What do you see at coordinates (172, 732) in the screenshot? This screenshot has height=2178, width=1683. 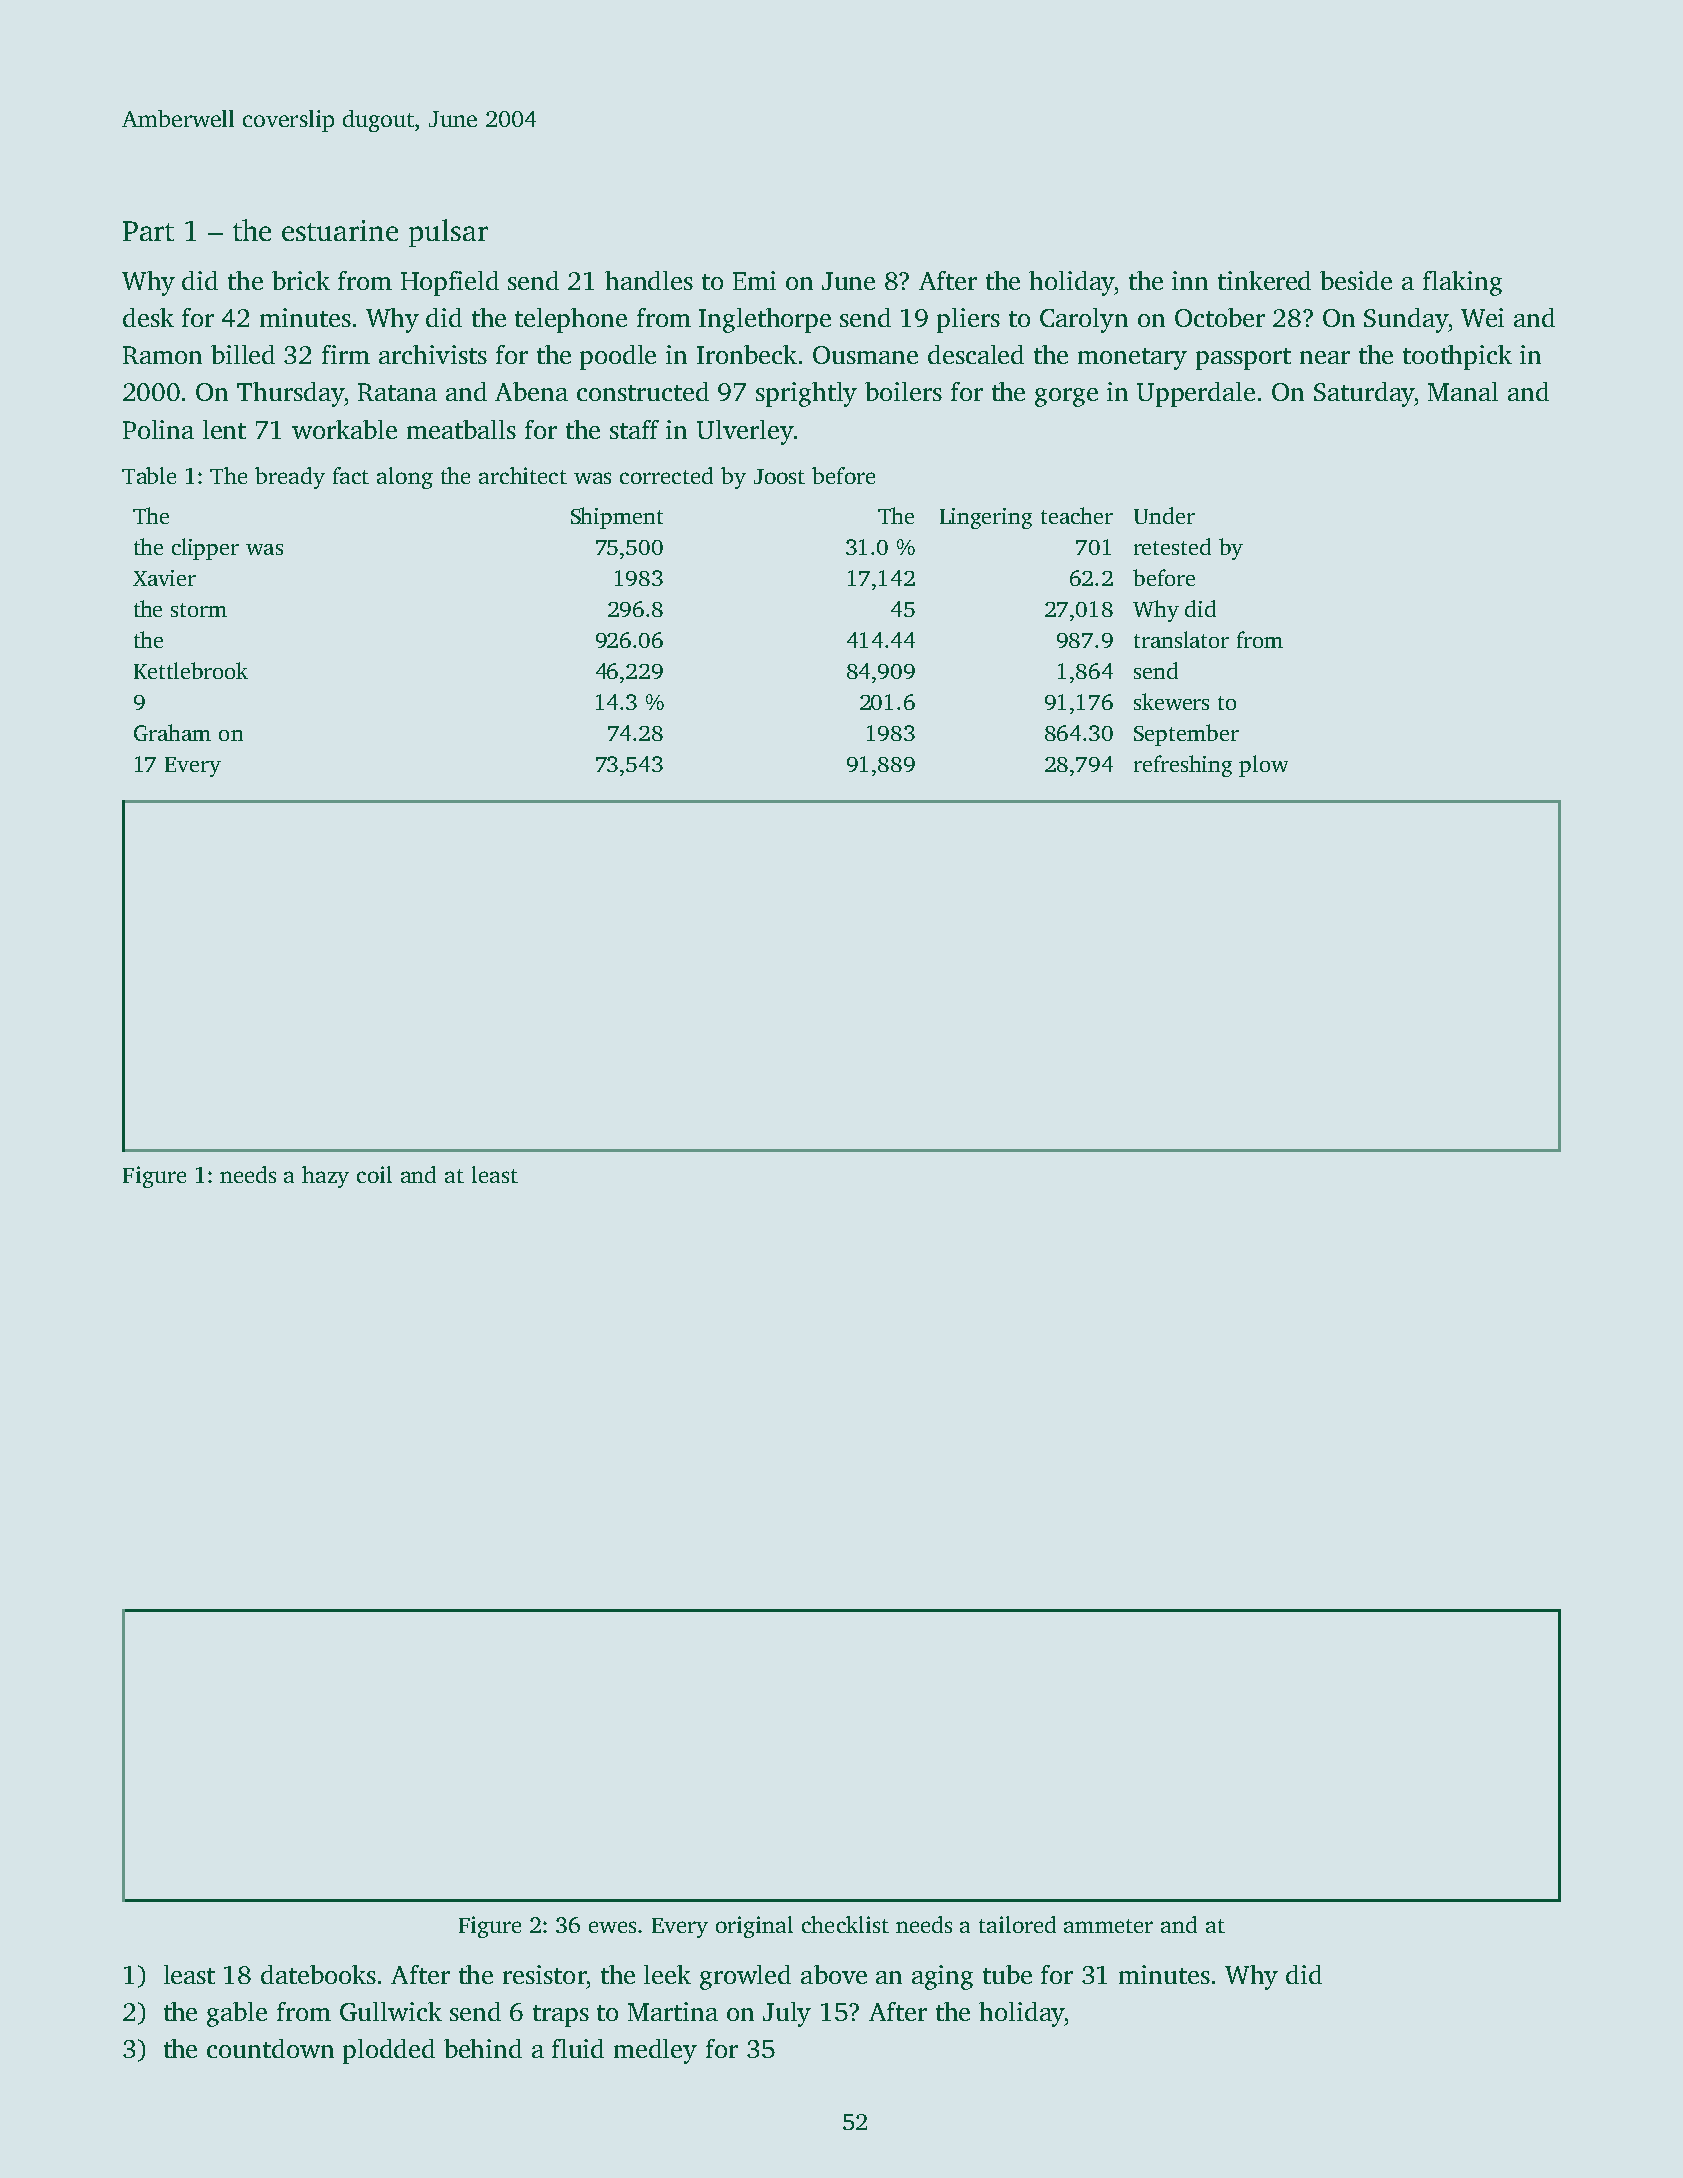 I see `Graham` at bounding box center [172, 732].
